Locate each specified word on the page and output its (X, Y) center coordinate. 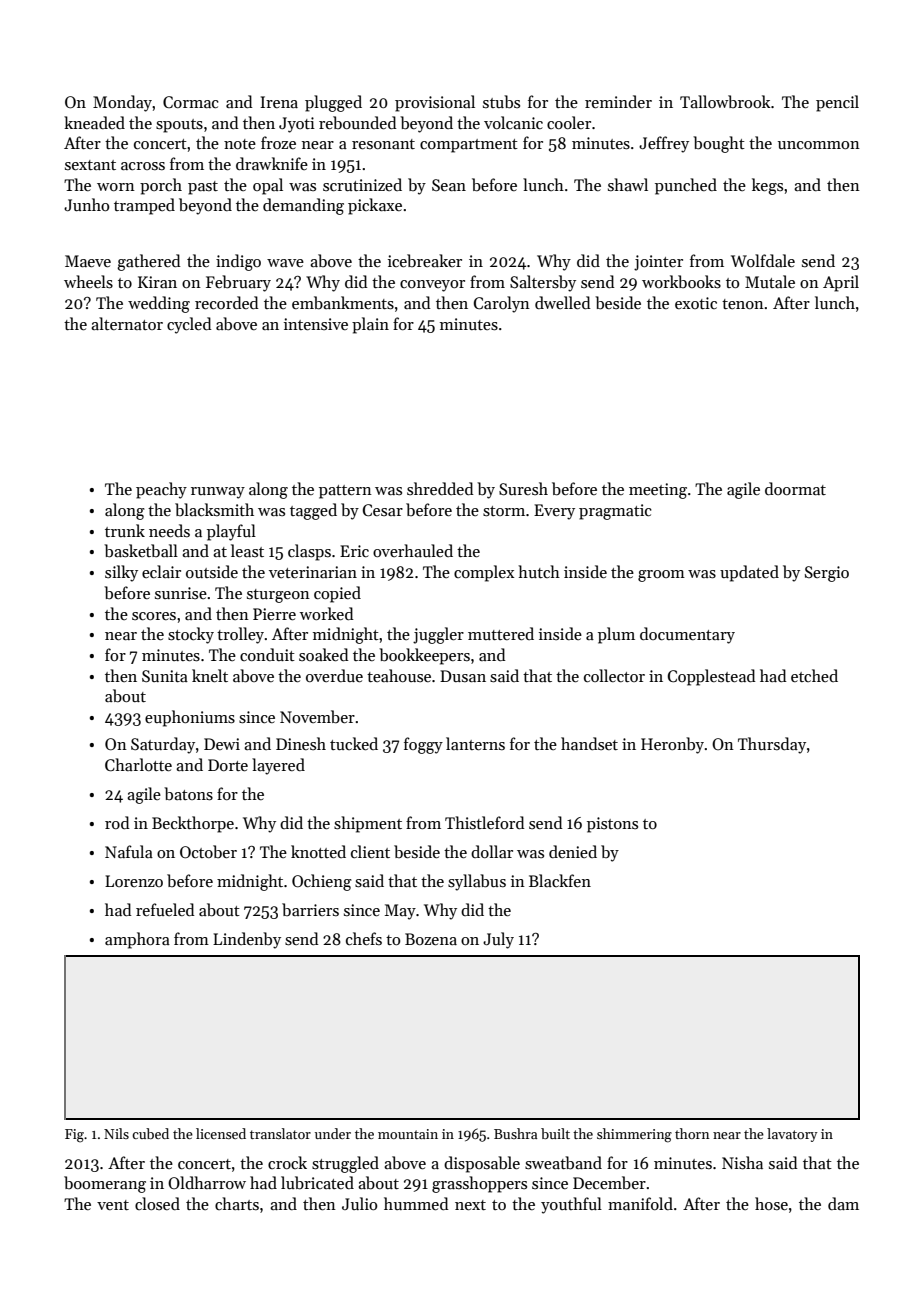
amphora (137, 940)
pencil (837, 103)
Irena (279, 102)
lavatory (792, 1135)
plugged (333, 103)
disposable (482, 1164)
